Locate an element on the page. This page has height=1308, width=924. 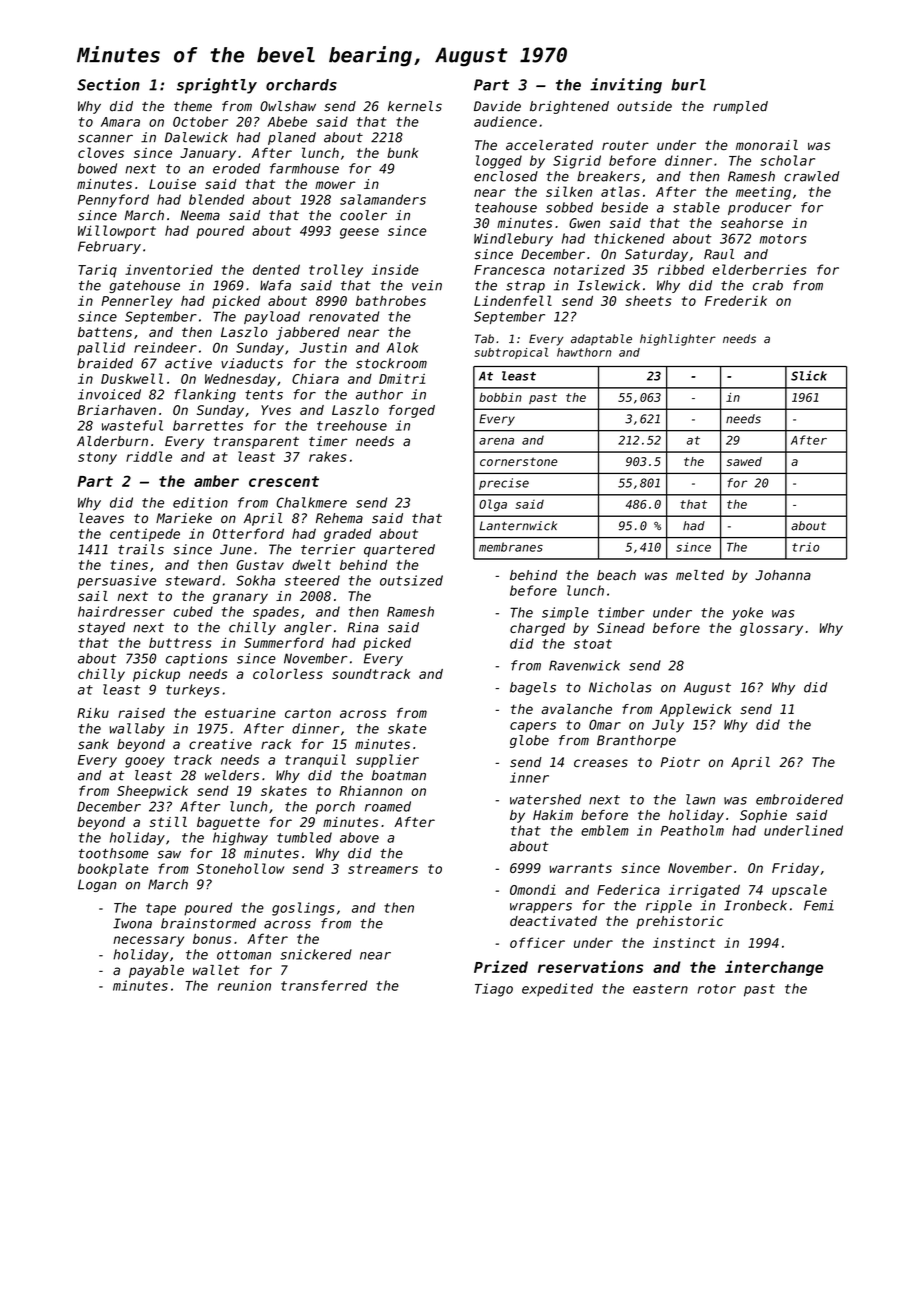
quartered is located at coordinates (399, 550).
